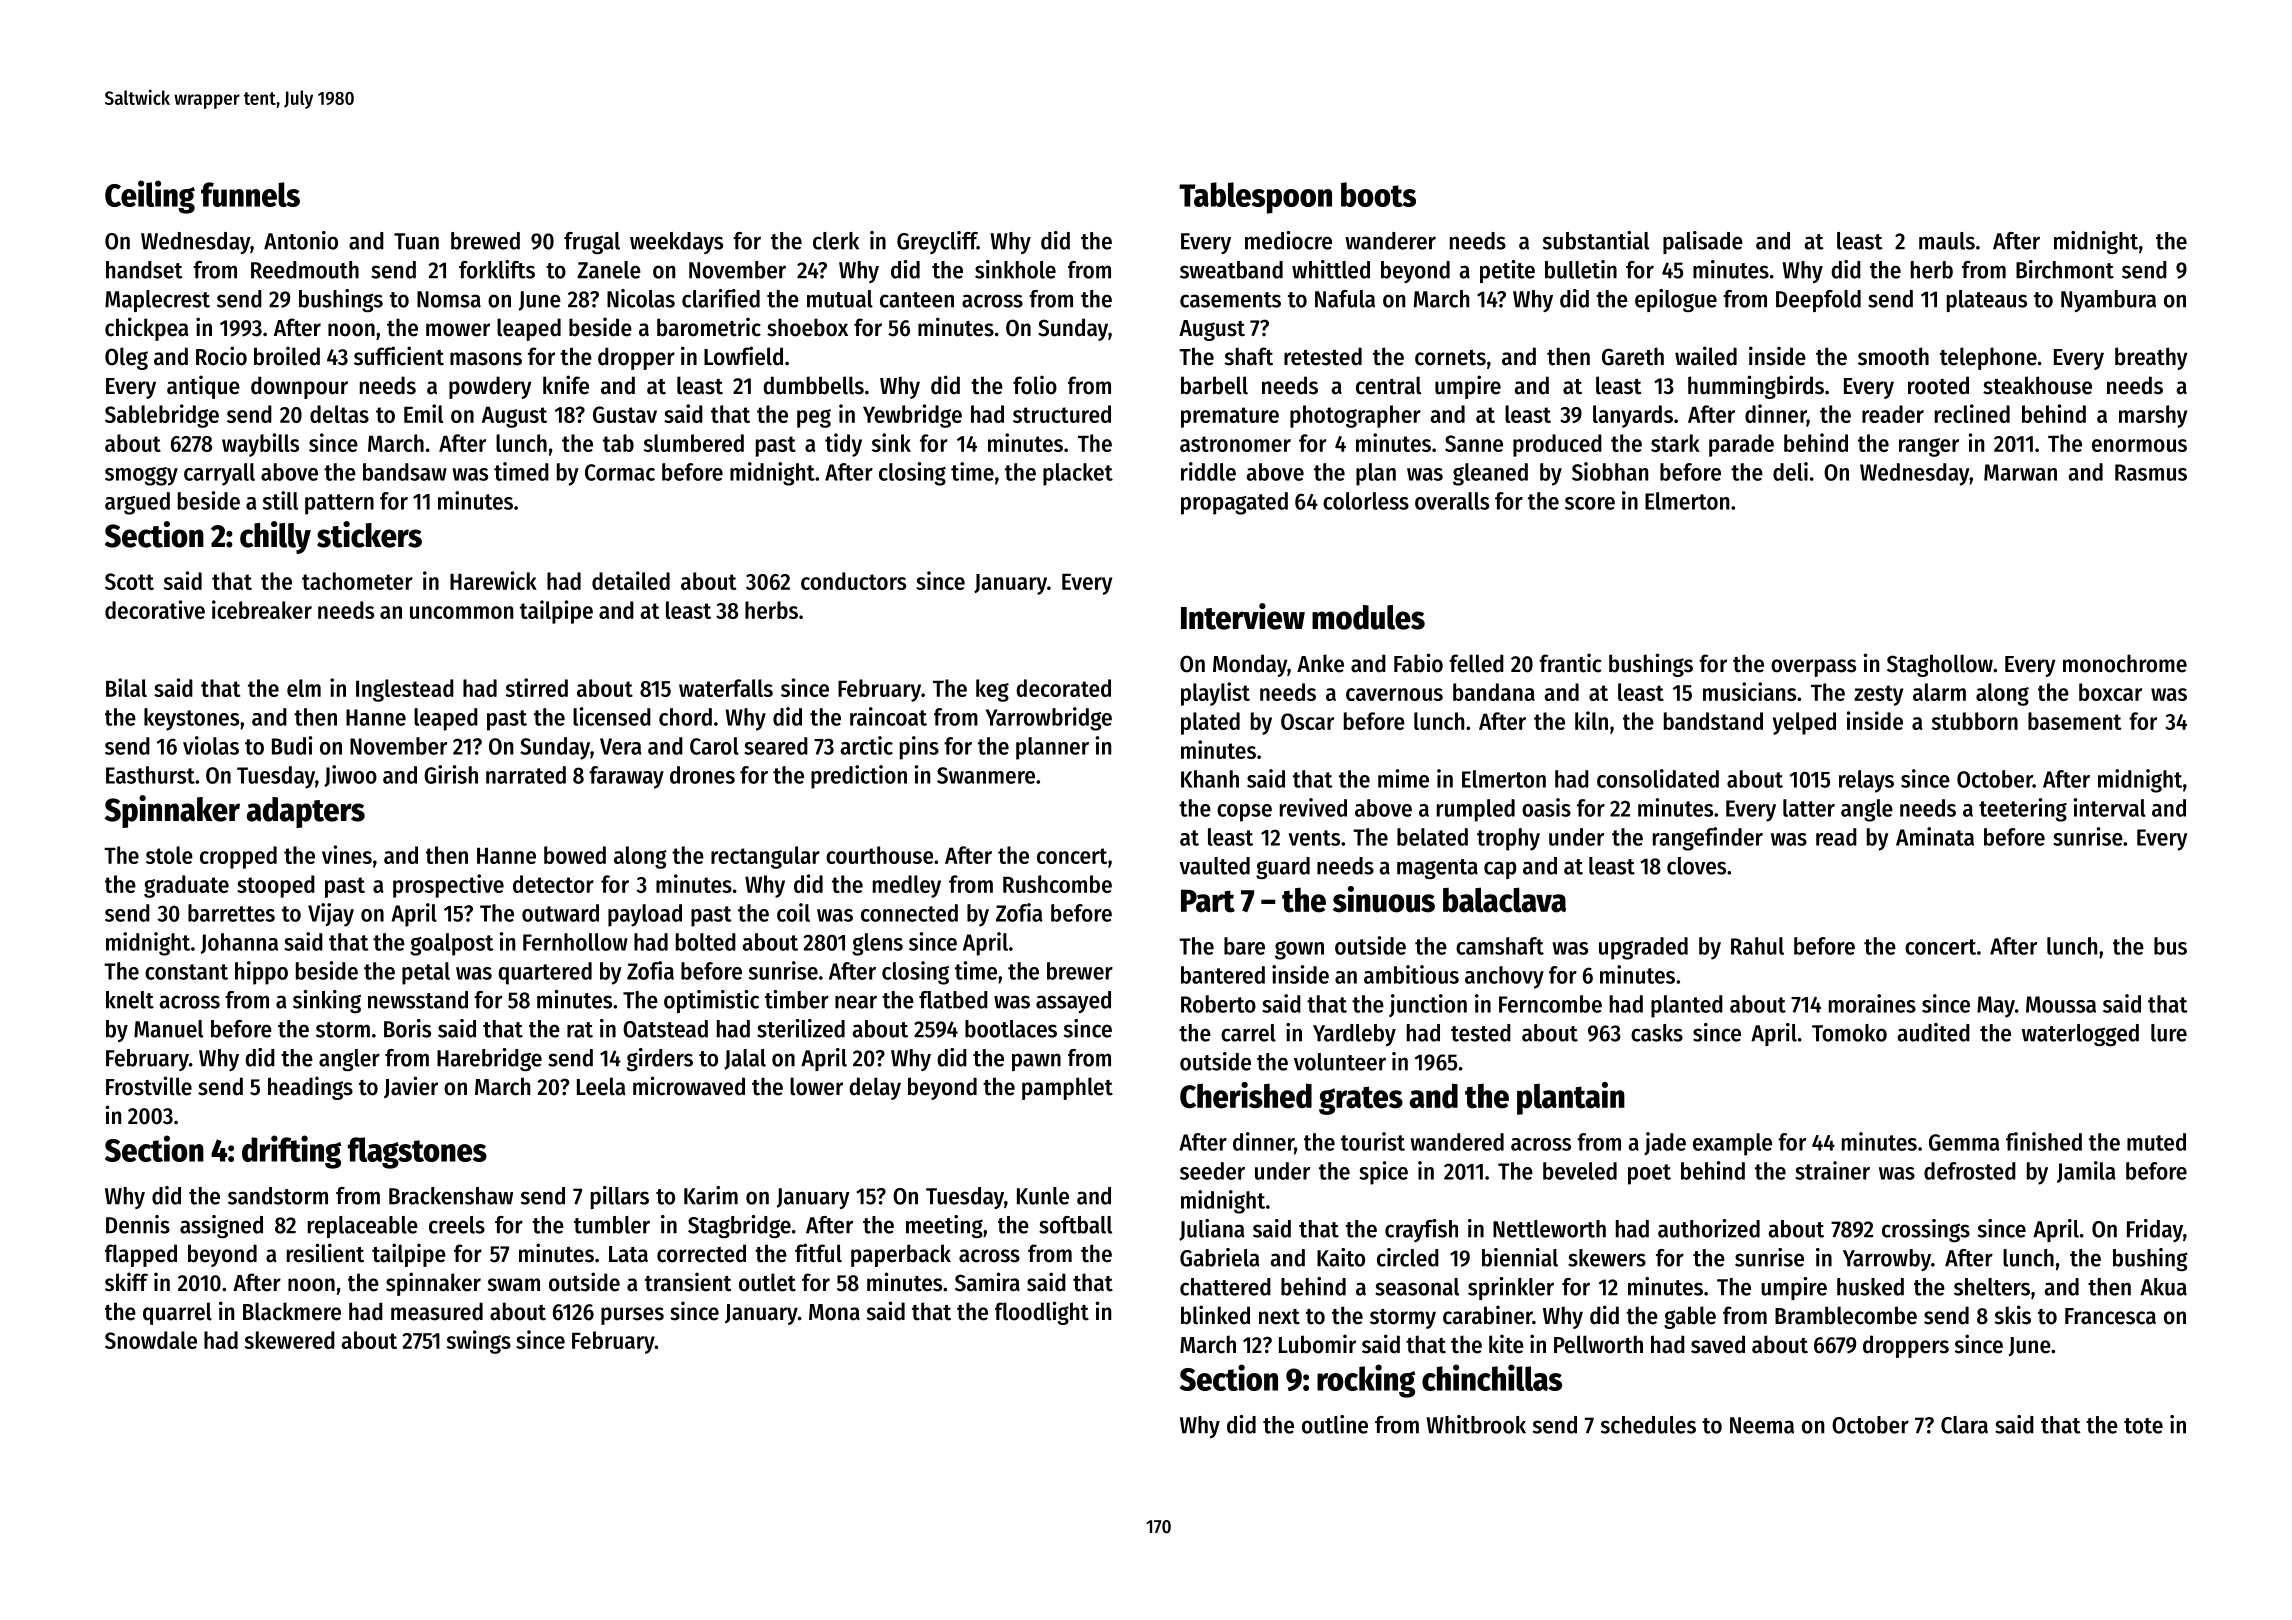  I want to click on Interview, so click(1243, 616).
